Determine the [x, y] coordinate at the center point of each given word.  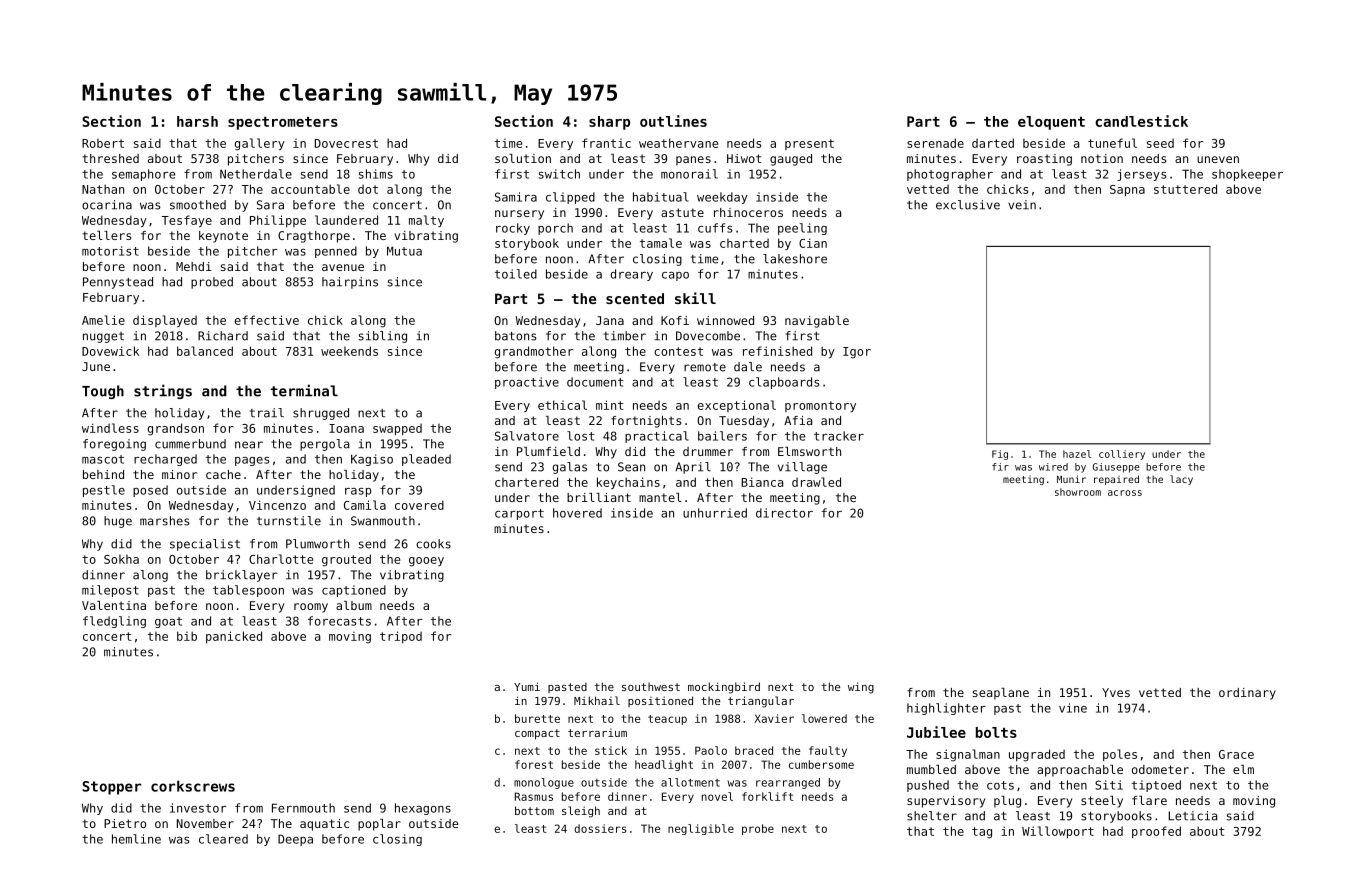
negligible [701, 829]
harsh [197, 121]
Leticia [1193, 816]
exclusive [968, 205]
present [809, 144]
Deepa [295, 840]
